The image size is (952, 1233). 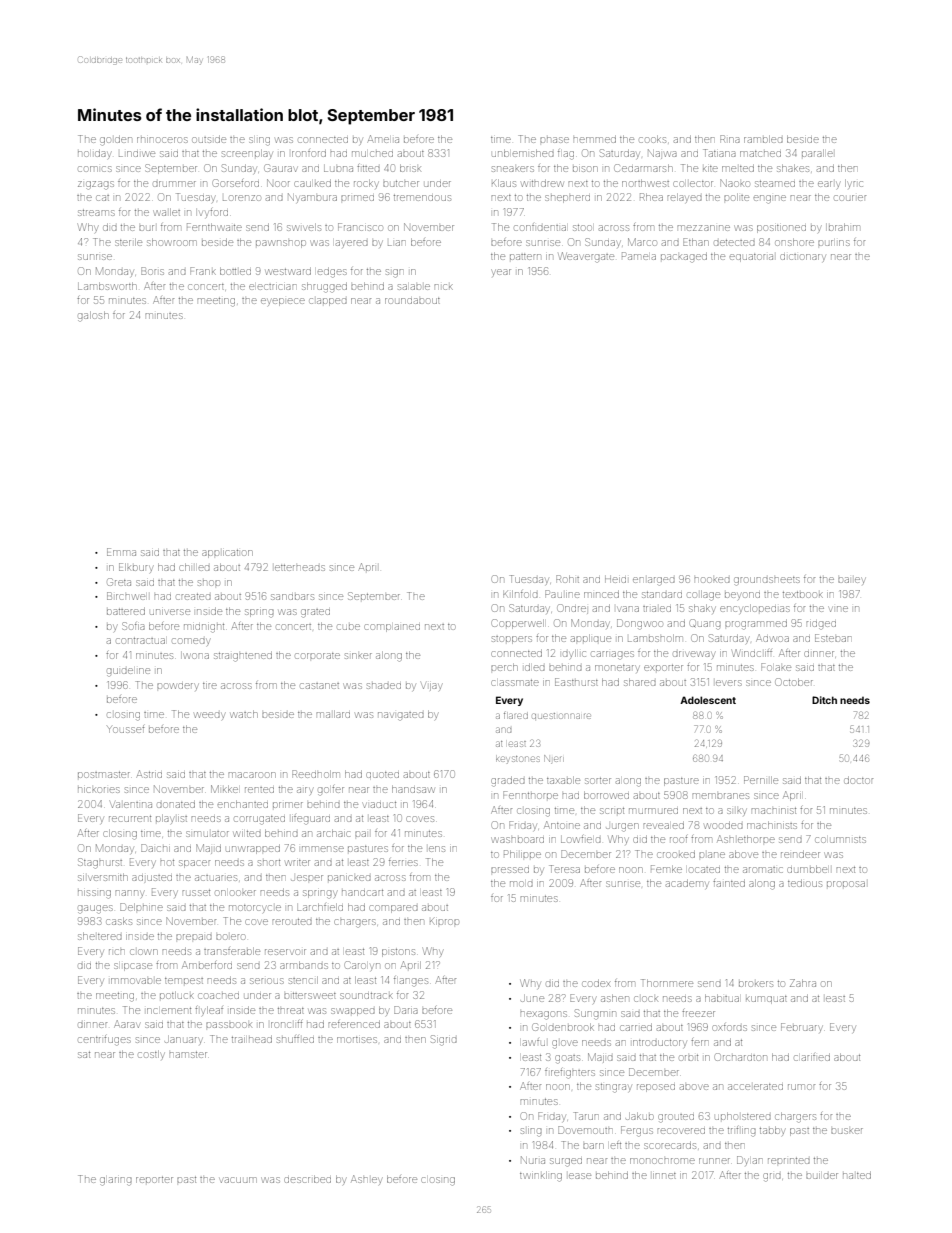 What do you see at coordinates (803, 983) in the screenshot?
I see `Zahra` at bounding box center [803, 983].
